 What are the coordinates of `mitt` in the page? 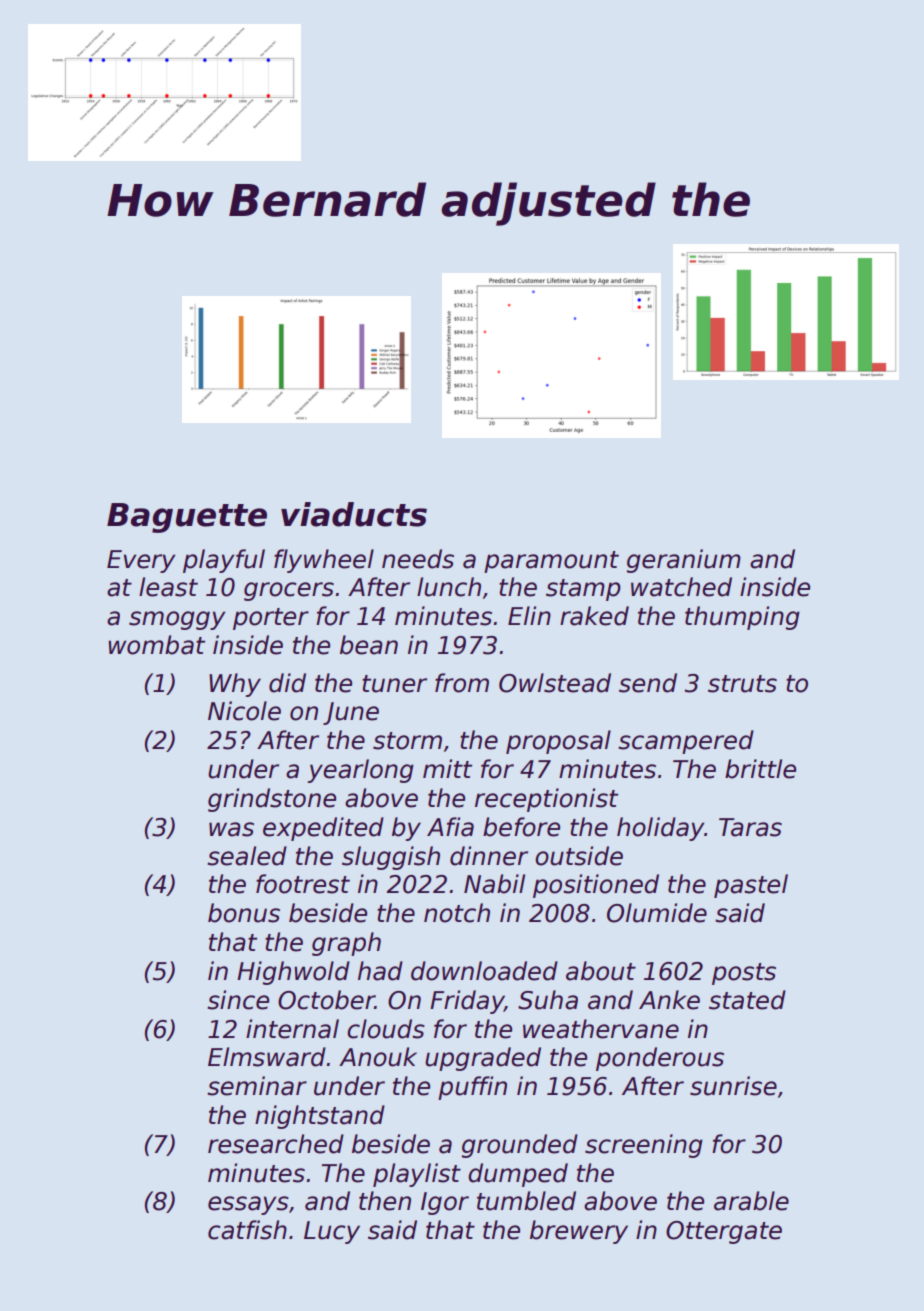 It's located at (447, 768).
